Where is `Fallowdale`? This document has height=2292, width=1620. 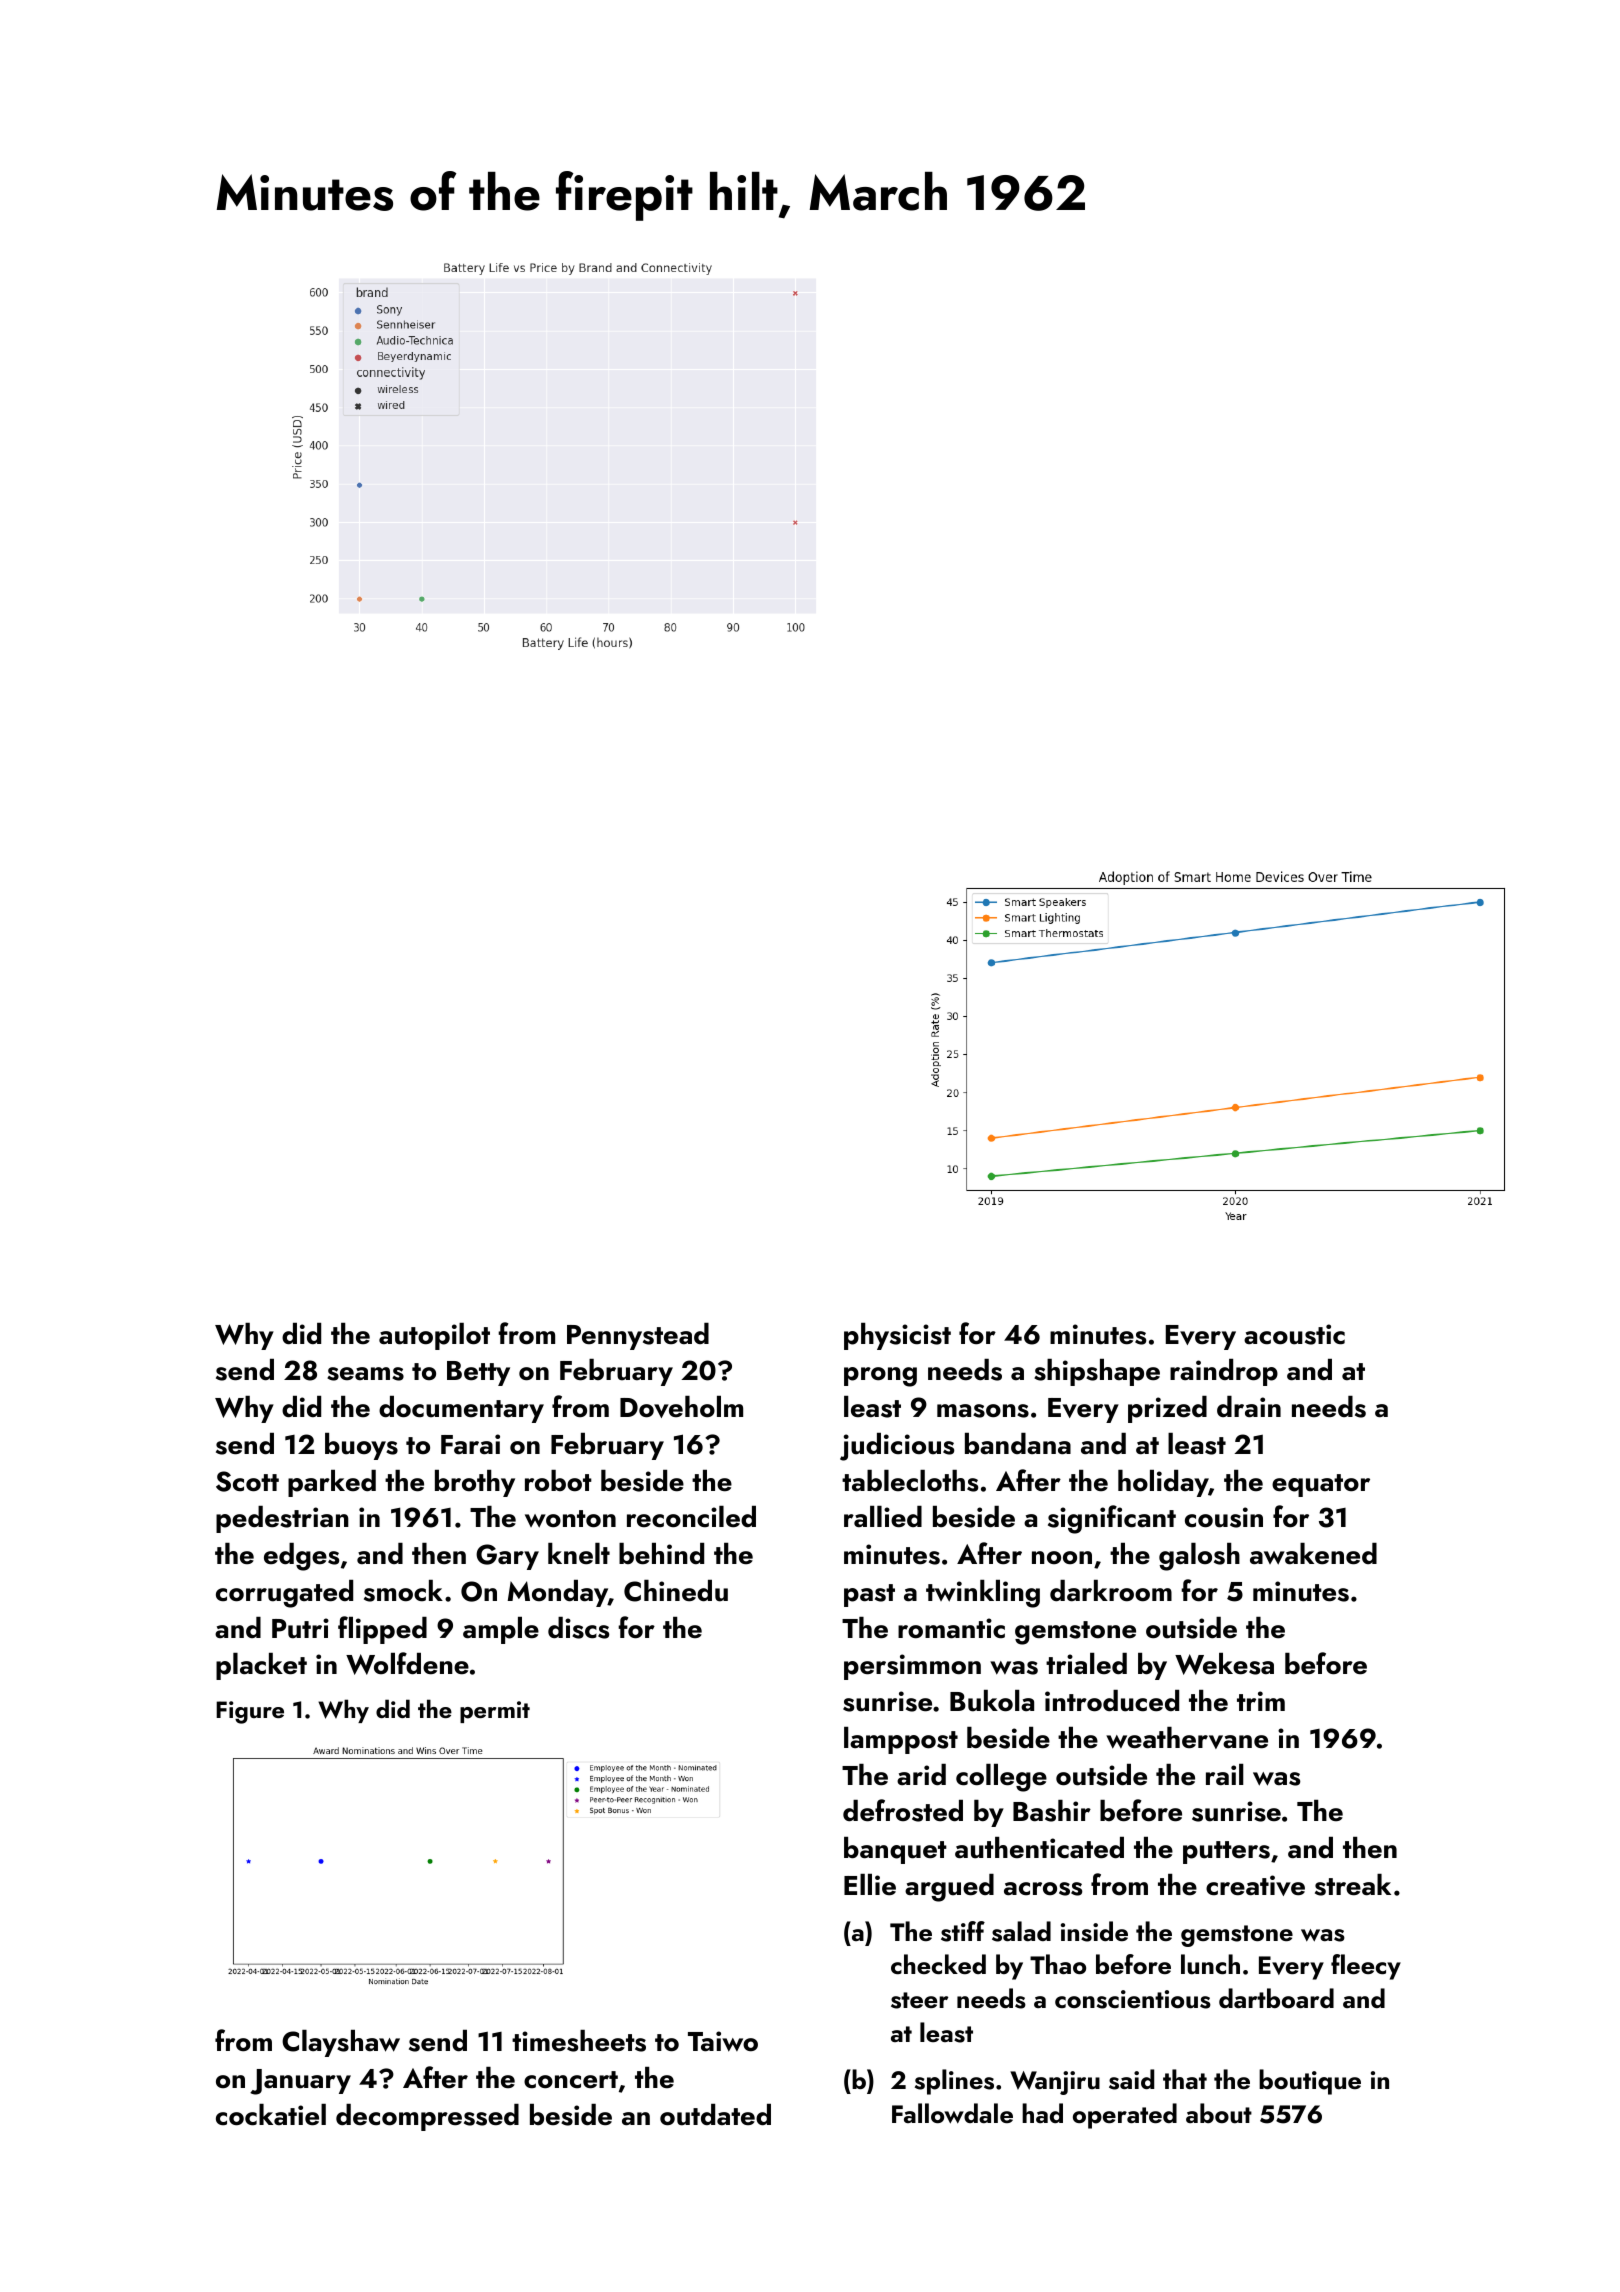 Fallowdale is located at coordinates (952, 2113).
